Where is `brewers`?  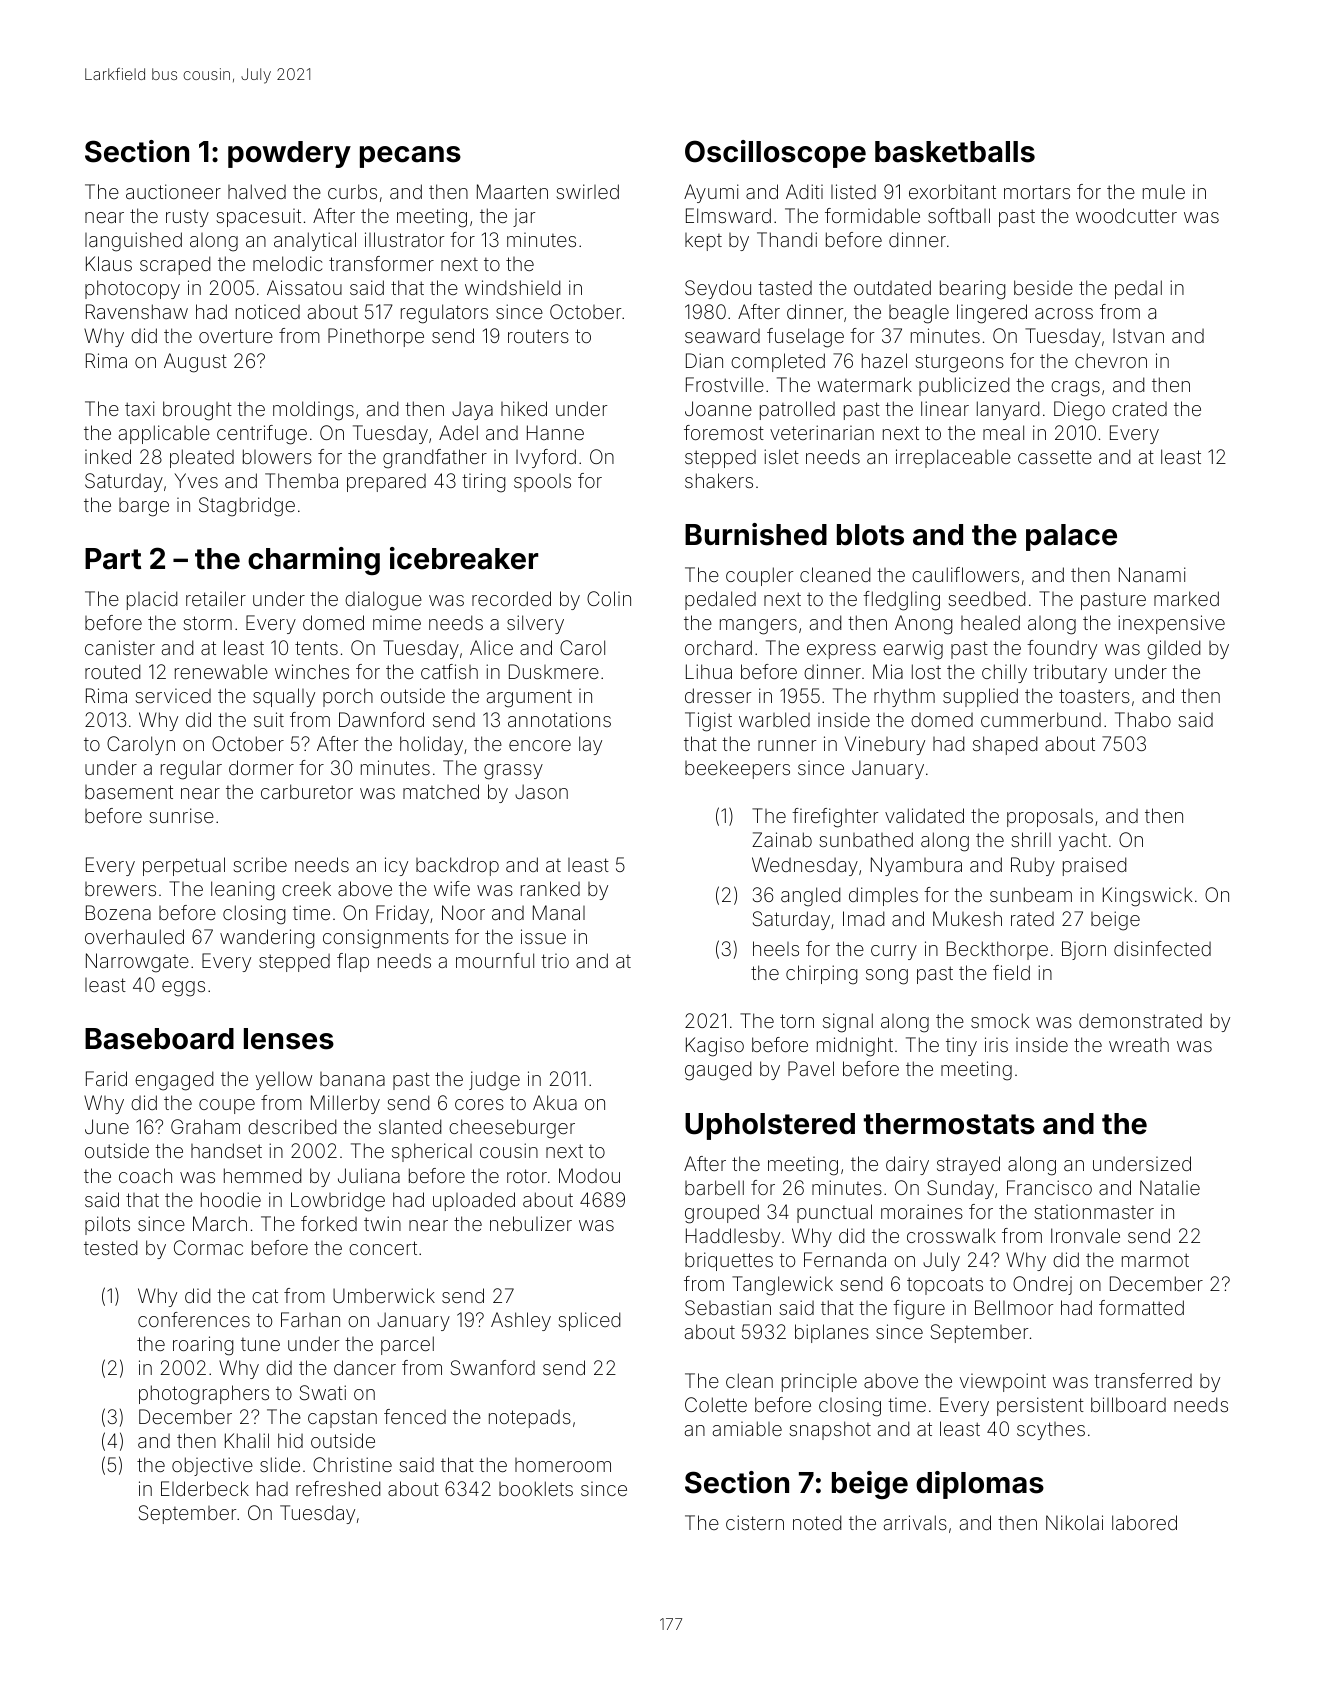
brewers is located at coordinates (120, 889).
